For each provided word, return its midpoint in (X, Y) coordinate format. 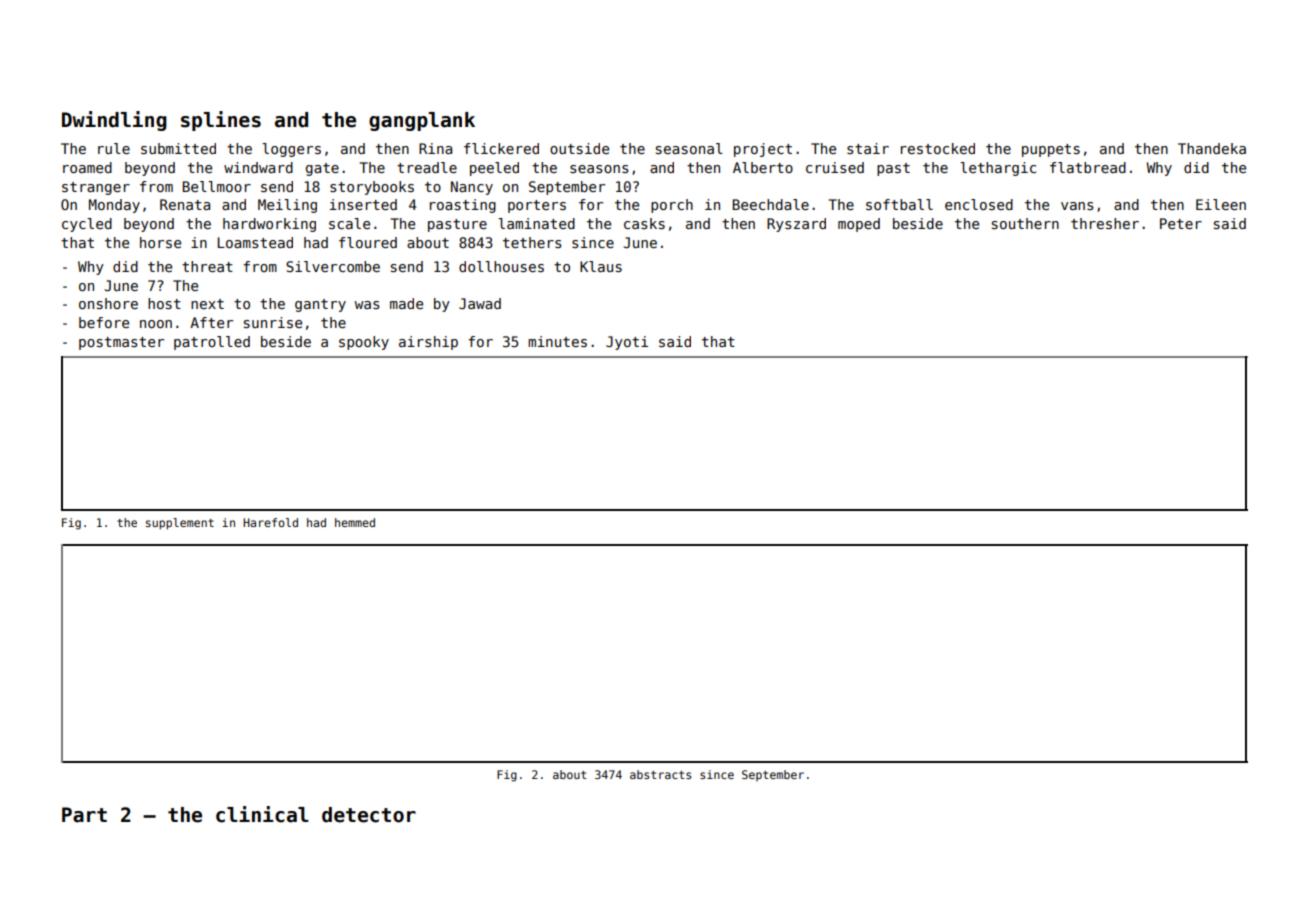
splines (221, 121)
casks (644, 223)
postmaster (121, 343)
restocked (938, 148)
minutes (557, 341)
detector (369, 815)
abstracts (660, 774)
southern (1025, 223)
